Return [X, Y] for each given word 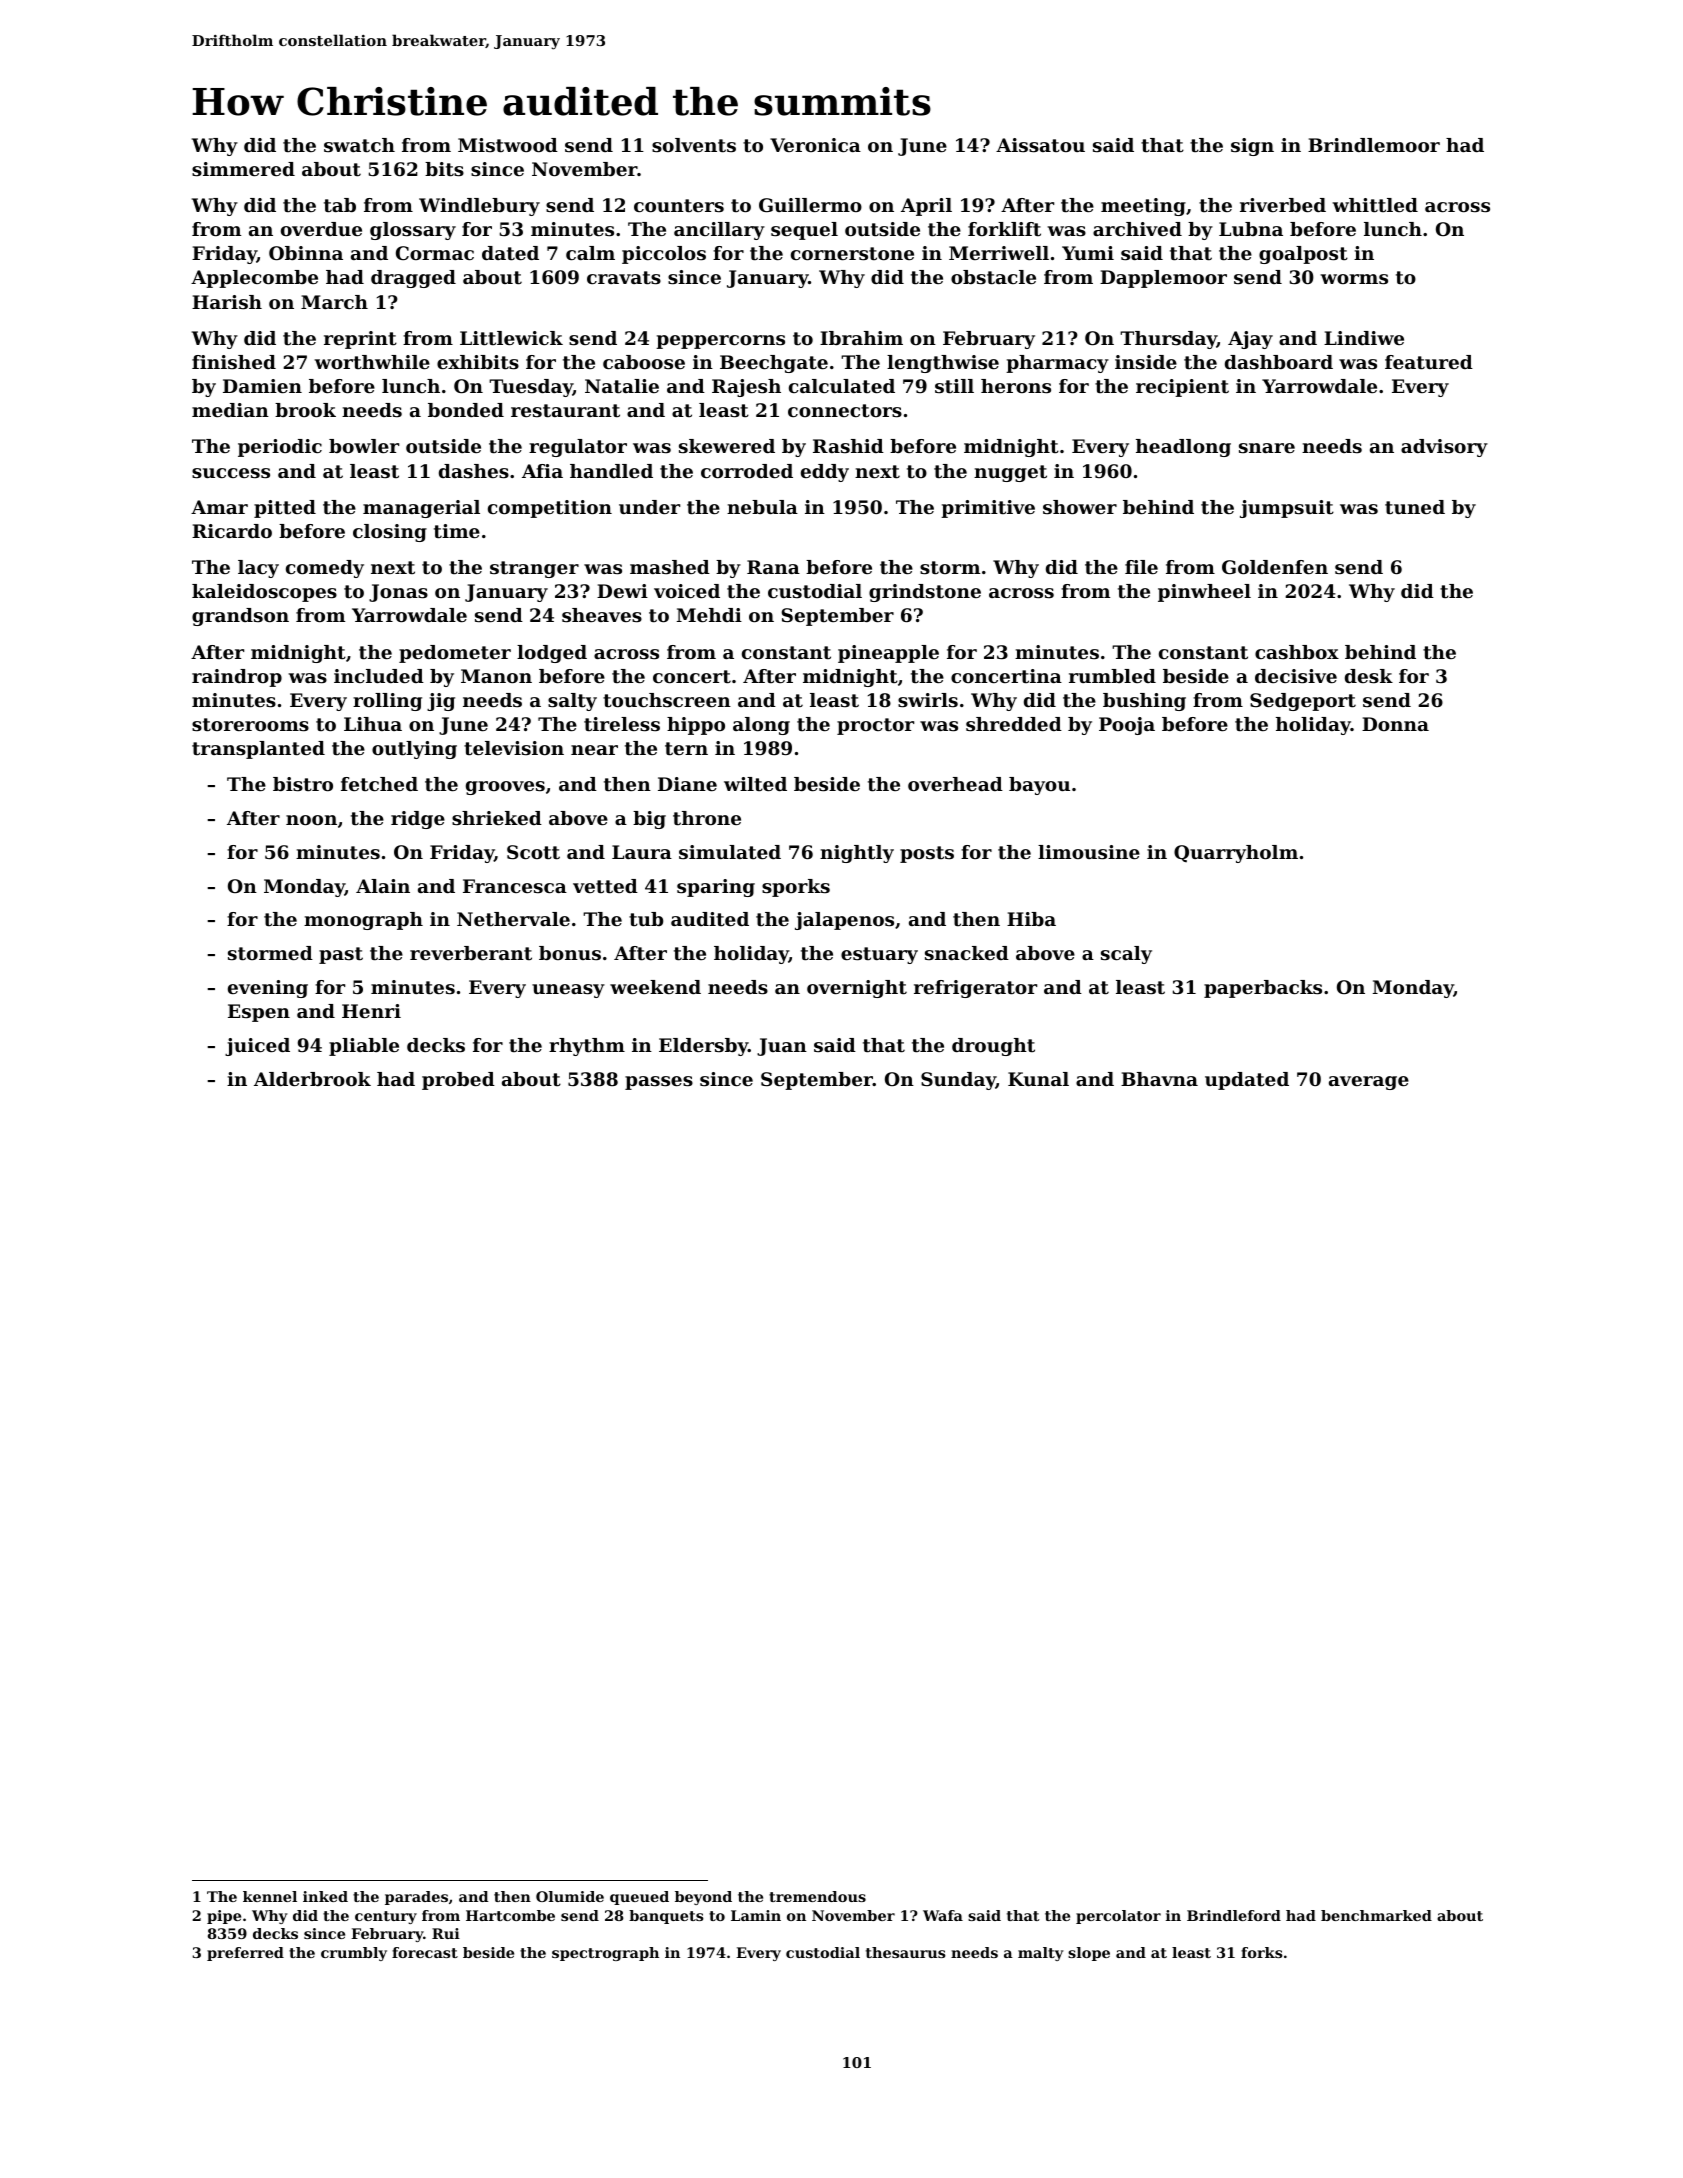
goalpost [1303, 255]
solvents [694, 145]
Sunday [958, 1081]
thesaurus [906, 1952]
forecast [425, 1952]
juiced [257, 1047]
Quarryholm [1236, 854]
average [1369, 1083]
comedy [325, 569]
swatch [359, 145]
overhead [955, 784]
